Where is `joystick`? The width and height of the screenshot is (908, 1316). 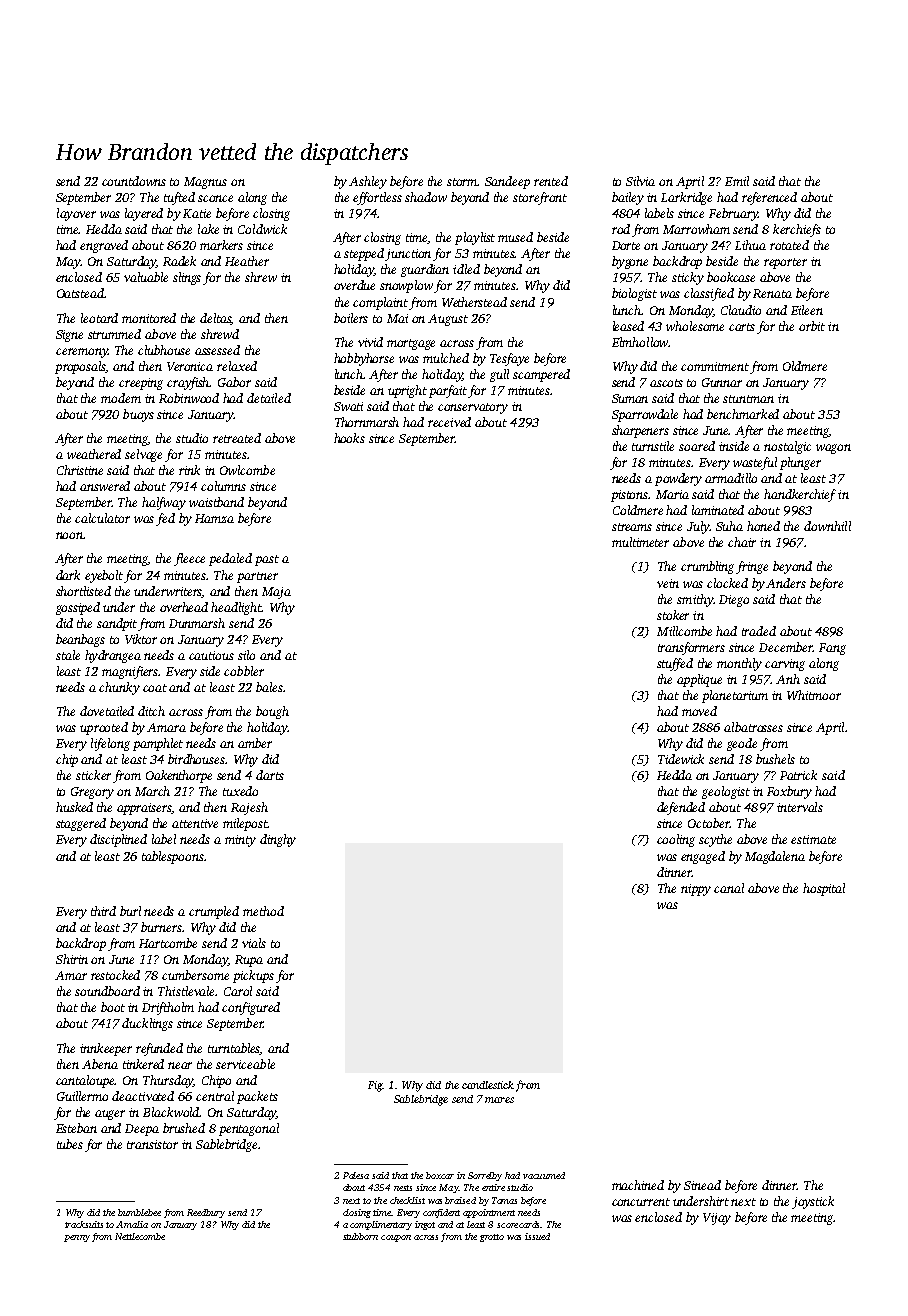
joystick is located at coordinates (813, 1202).
